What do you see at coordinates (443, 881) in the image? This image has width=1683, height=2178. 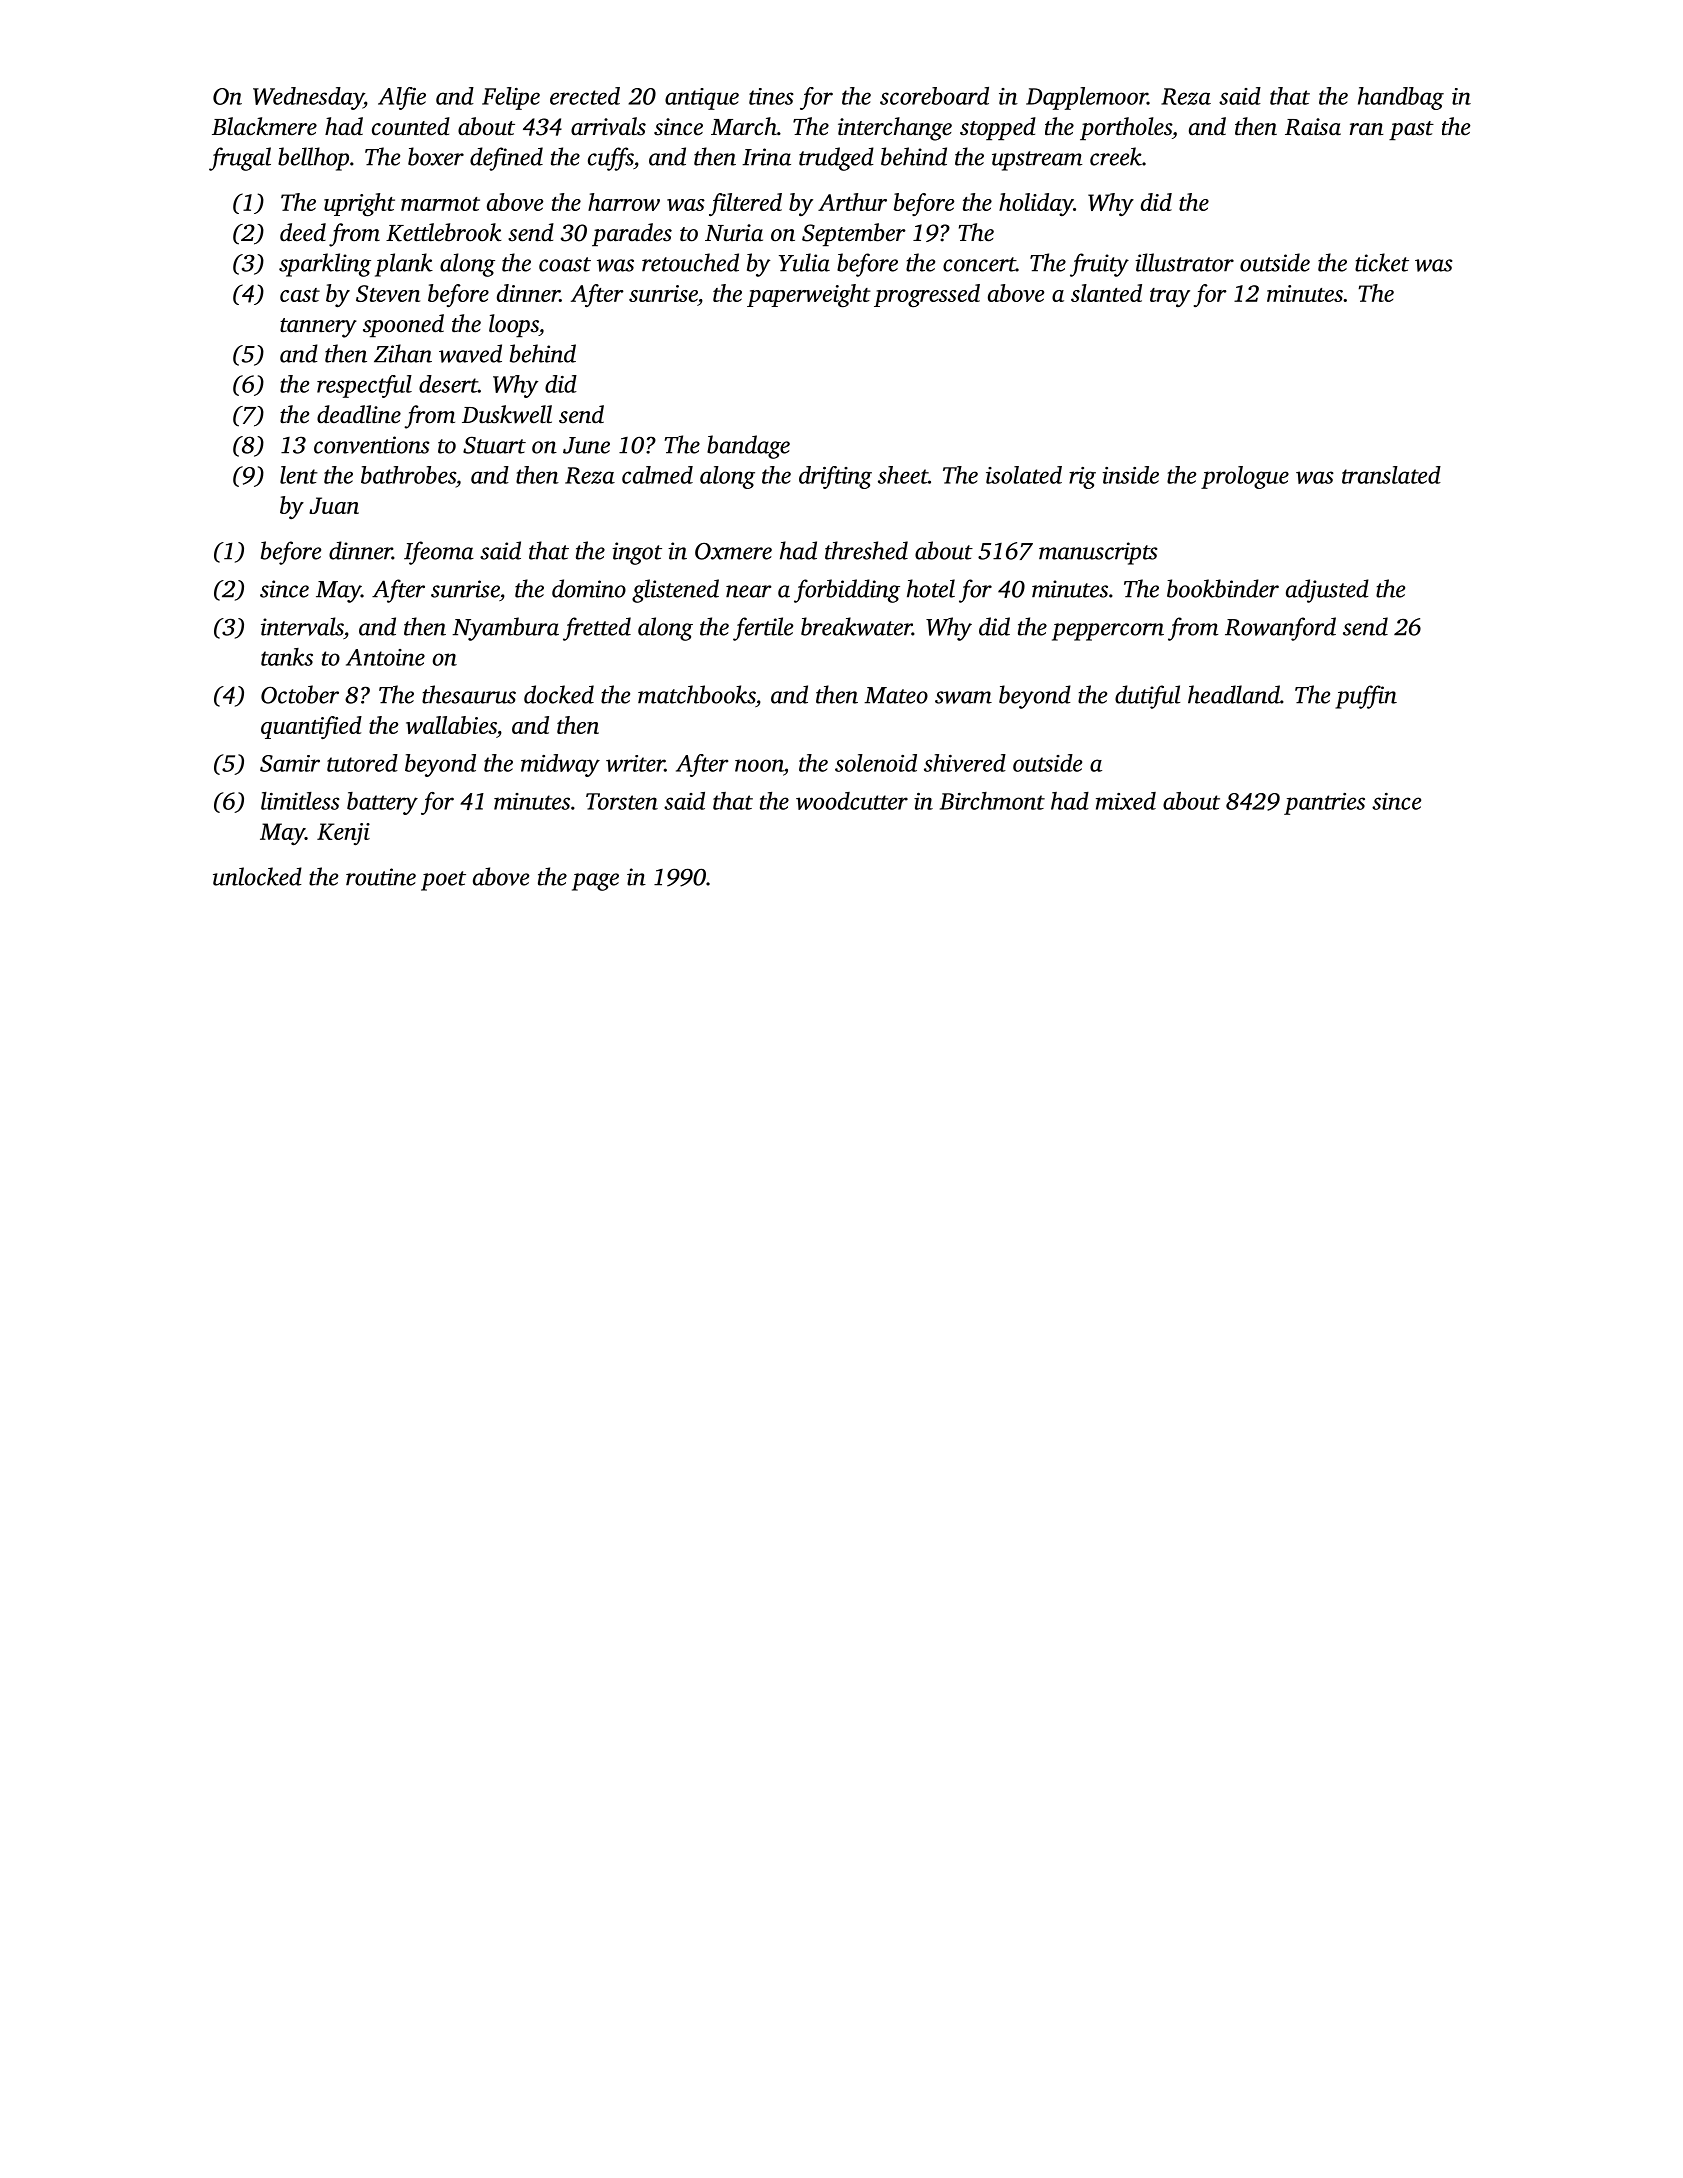 I see `poet` at bounding box center [443, 881].
